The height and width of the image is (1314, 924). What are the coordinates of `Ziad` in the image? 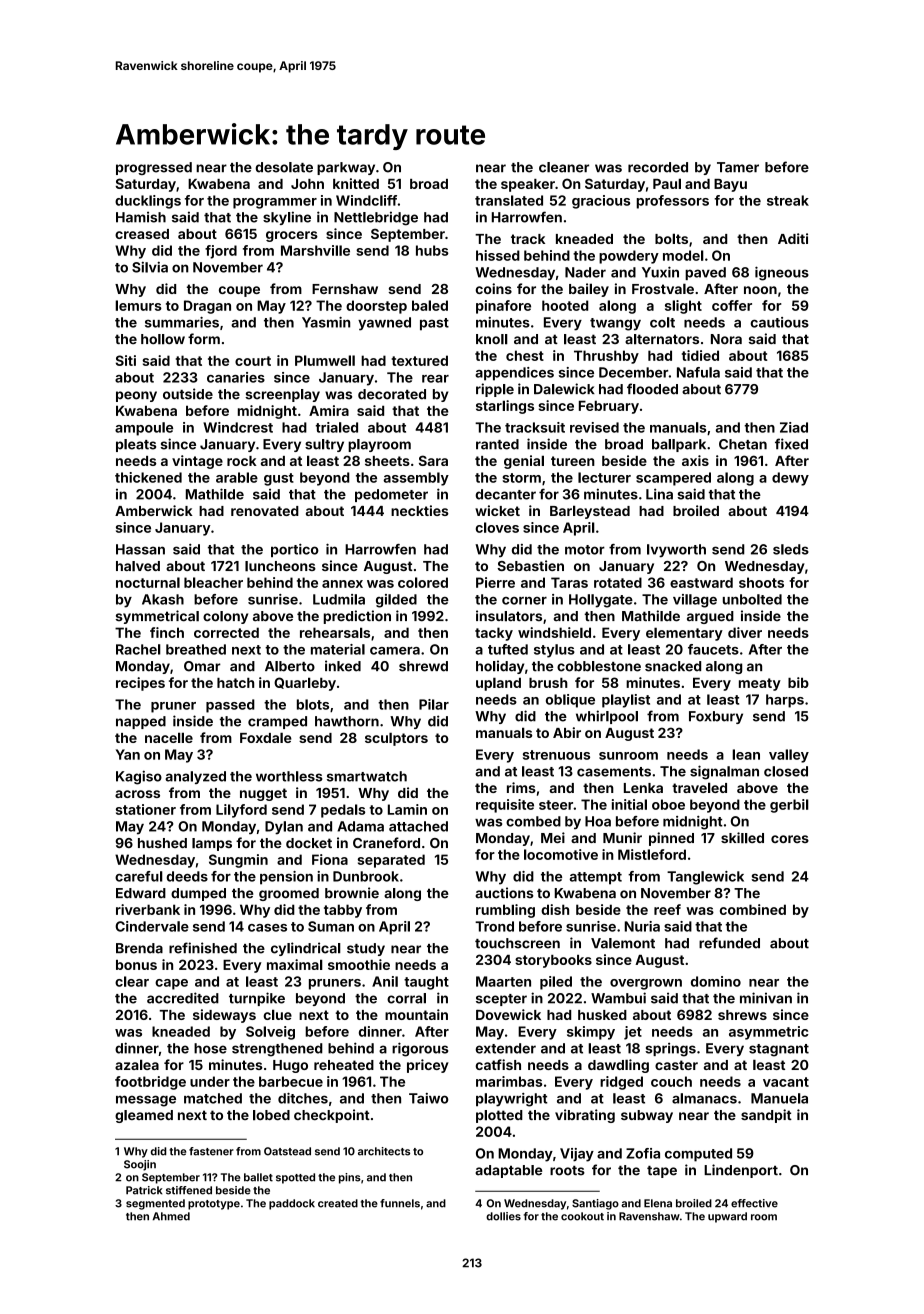 It's located at (794, 427).
